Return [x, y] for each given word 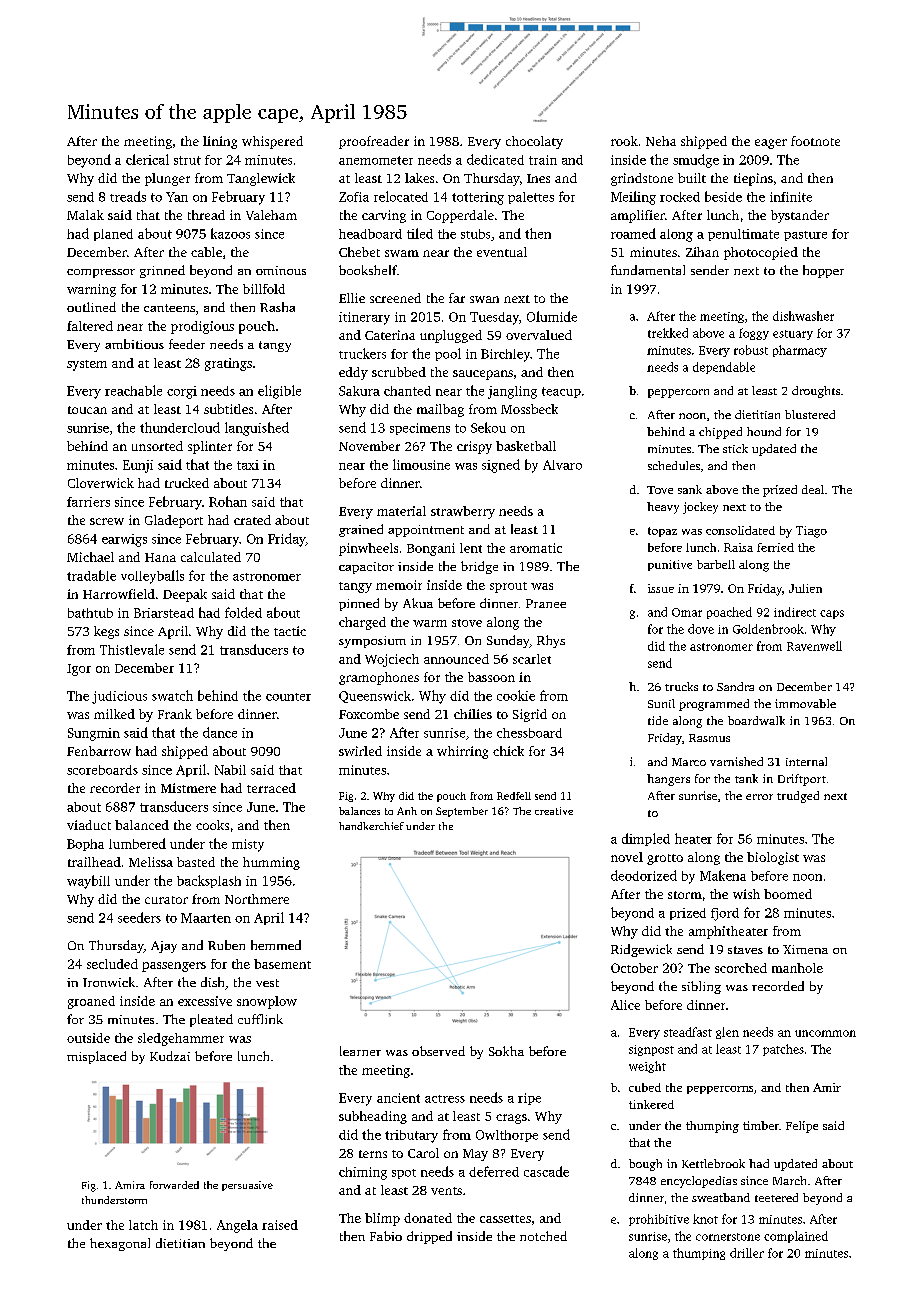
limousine [421, 464]
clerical [147, 159]
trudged [798, 797]
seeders [139, 917]
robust [751, 350]
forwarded [174, 1185]
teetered [776, 1197]
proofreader [374, 142]
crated [252, 520]
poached [729, 613]
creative [554, 811]
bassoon [491, 677]
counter [288, 697]
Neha [661, 141]
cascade [546, 1171]
